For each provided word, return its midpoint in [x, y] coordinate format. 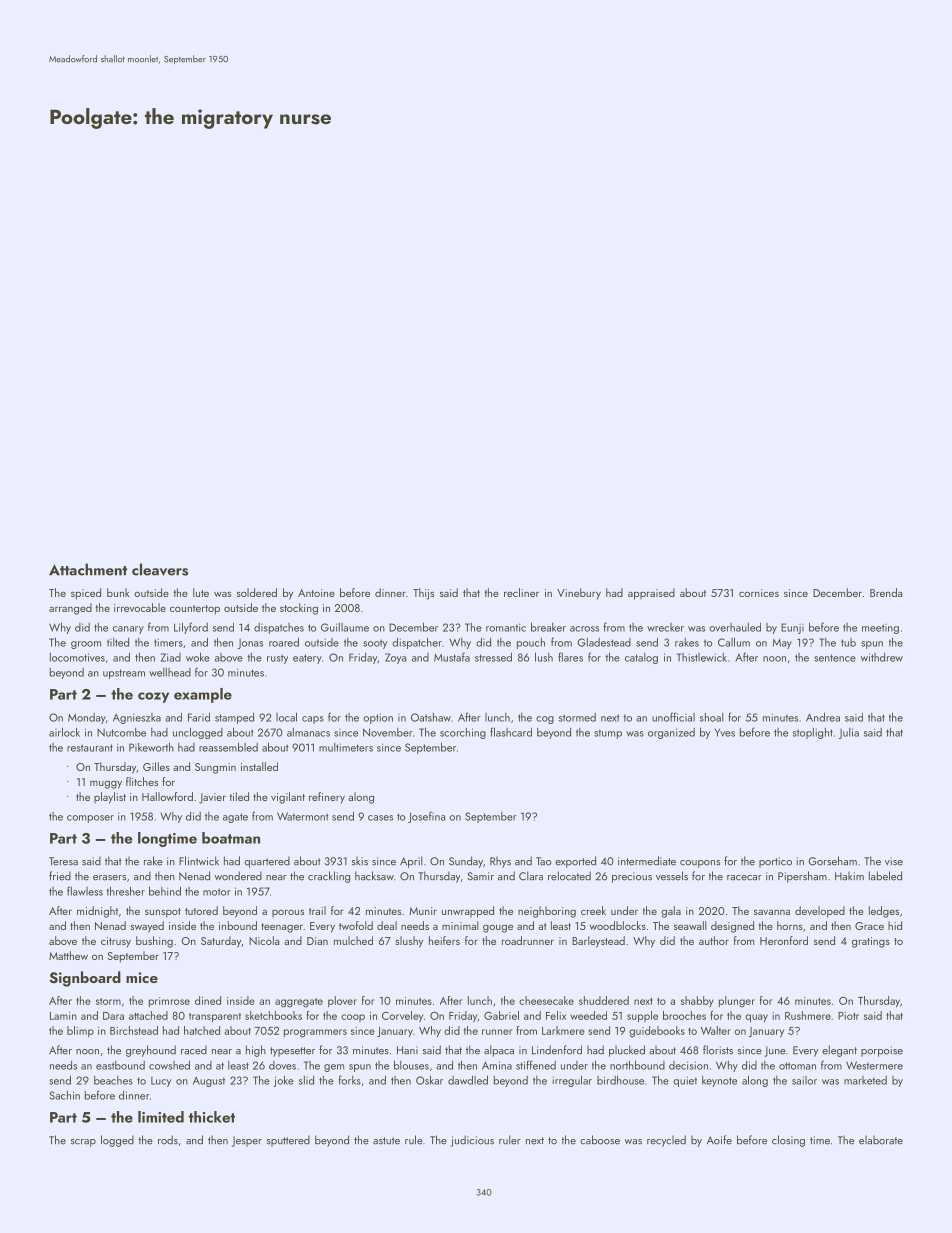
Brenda [886, 592]
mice [142, 977]
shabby [697, 1001]
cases [380, 818]
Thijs [423, 594]
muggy [106, 784]
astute [386, 1141]
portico [775, 862]
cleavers [160, 569]
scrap [83, 1143]
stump [608, 734]
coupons [700, 864]
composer [90, 819]
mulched [353, 940]
